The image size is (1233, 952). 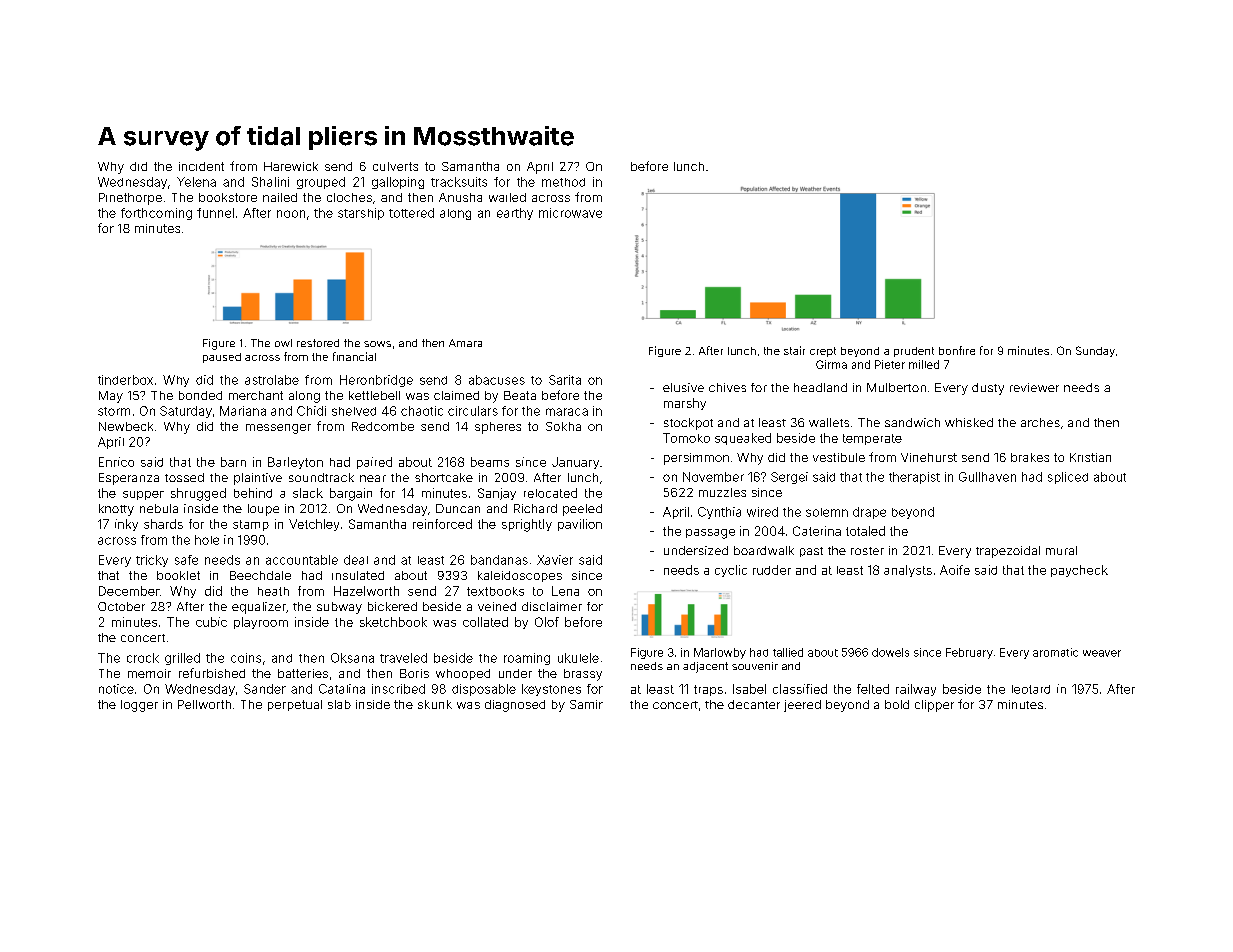 What do you see at coordinates (550, 493) in the screenshot?
I see `relocated` at bounding box center [550, 493].
